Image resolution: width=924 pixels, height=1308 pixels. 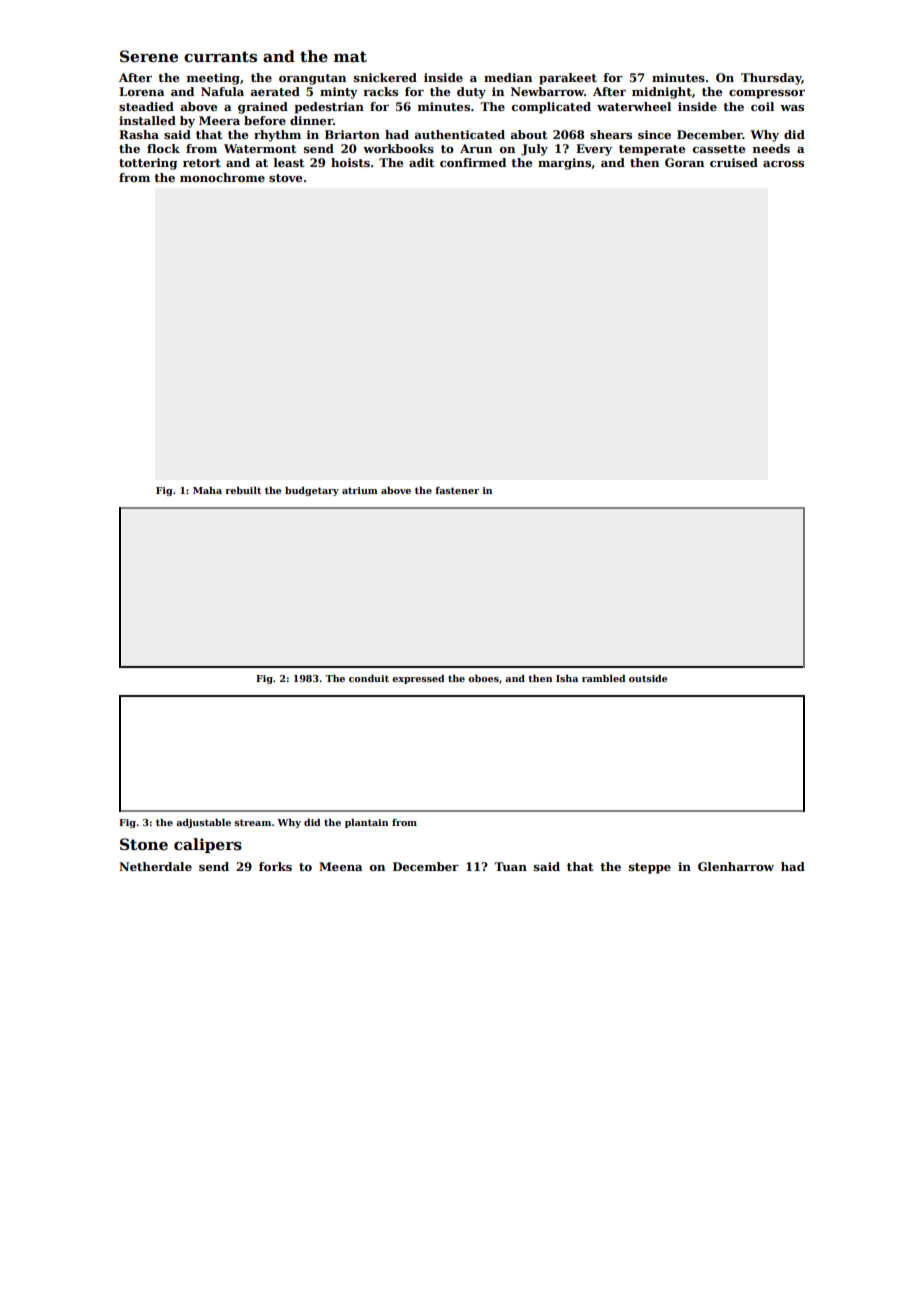 I want to click on confirmed, so click(x=473, y=162).
